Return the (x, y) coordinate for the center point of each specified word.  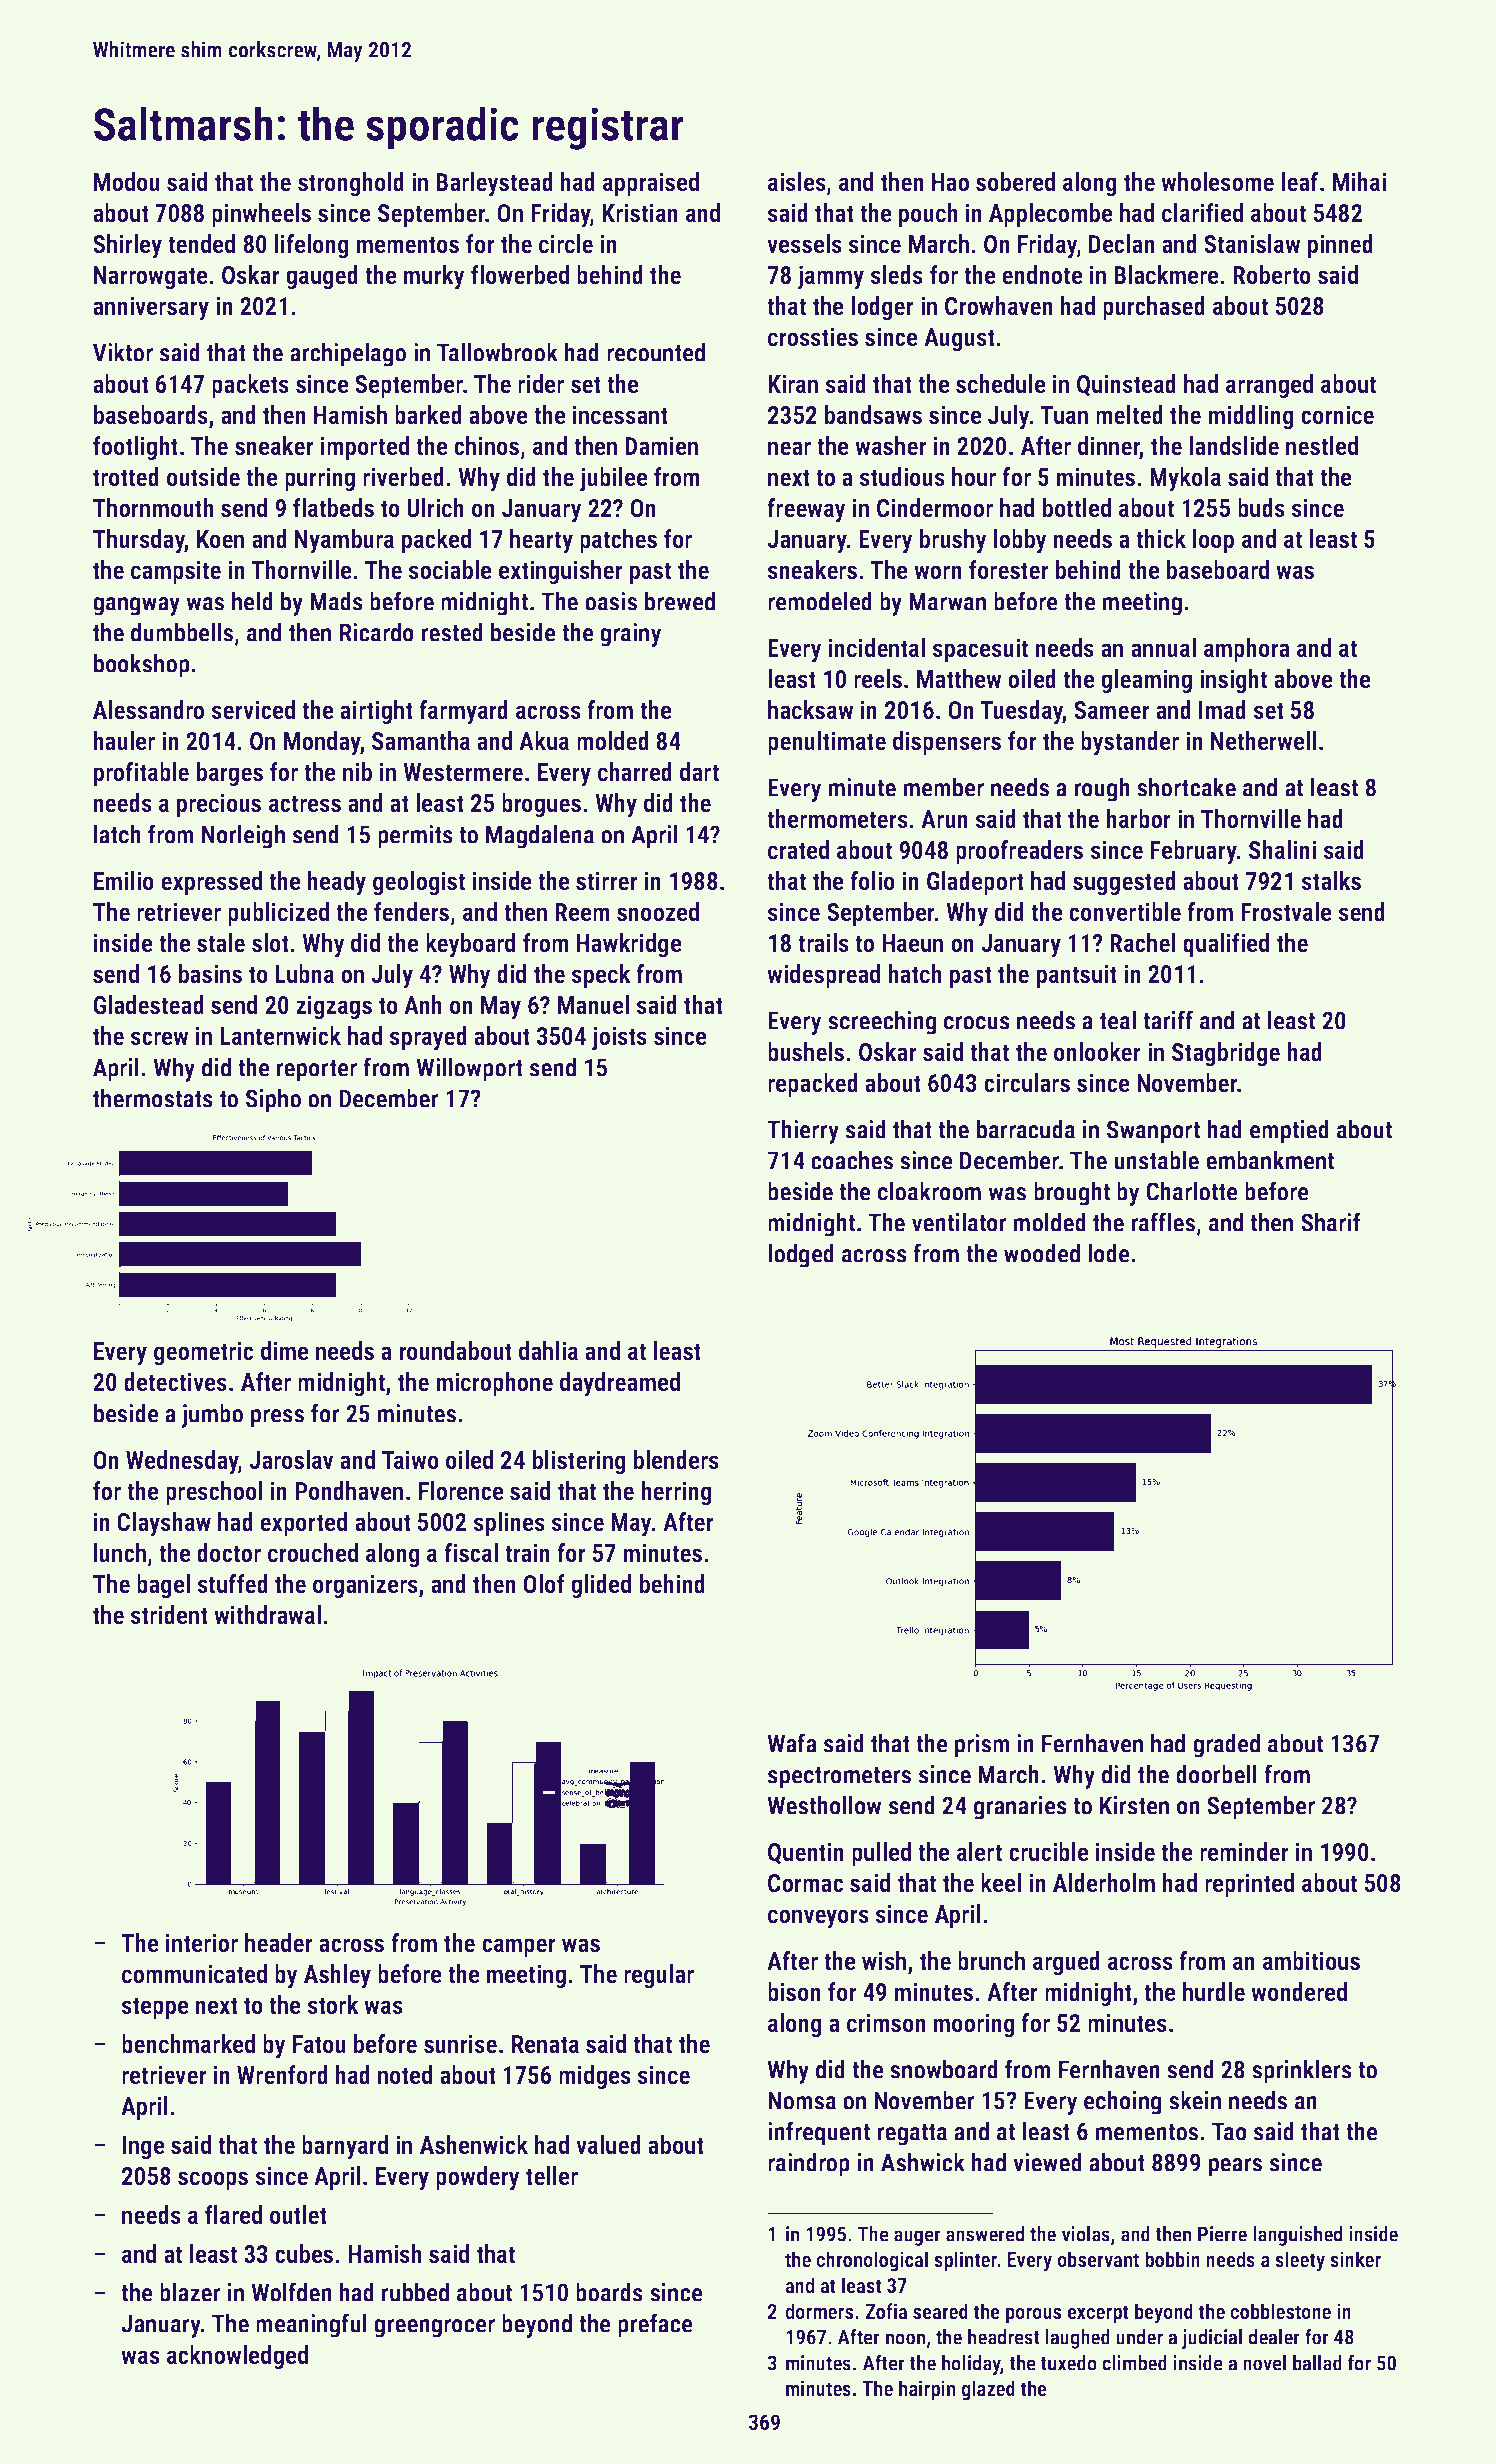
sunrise (460, 2043)
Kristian (640, 212)
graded (1226, 1745)
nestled (1322, 445)
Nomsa (802, 2100)
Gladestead (148, 1004)
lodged (801, 1255)
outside (203, 476)
